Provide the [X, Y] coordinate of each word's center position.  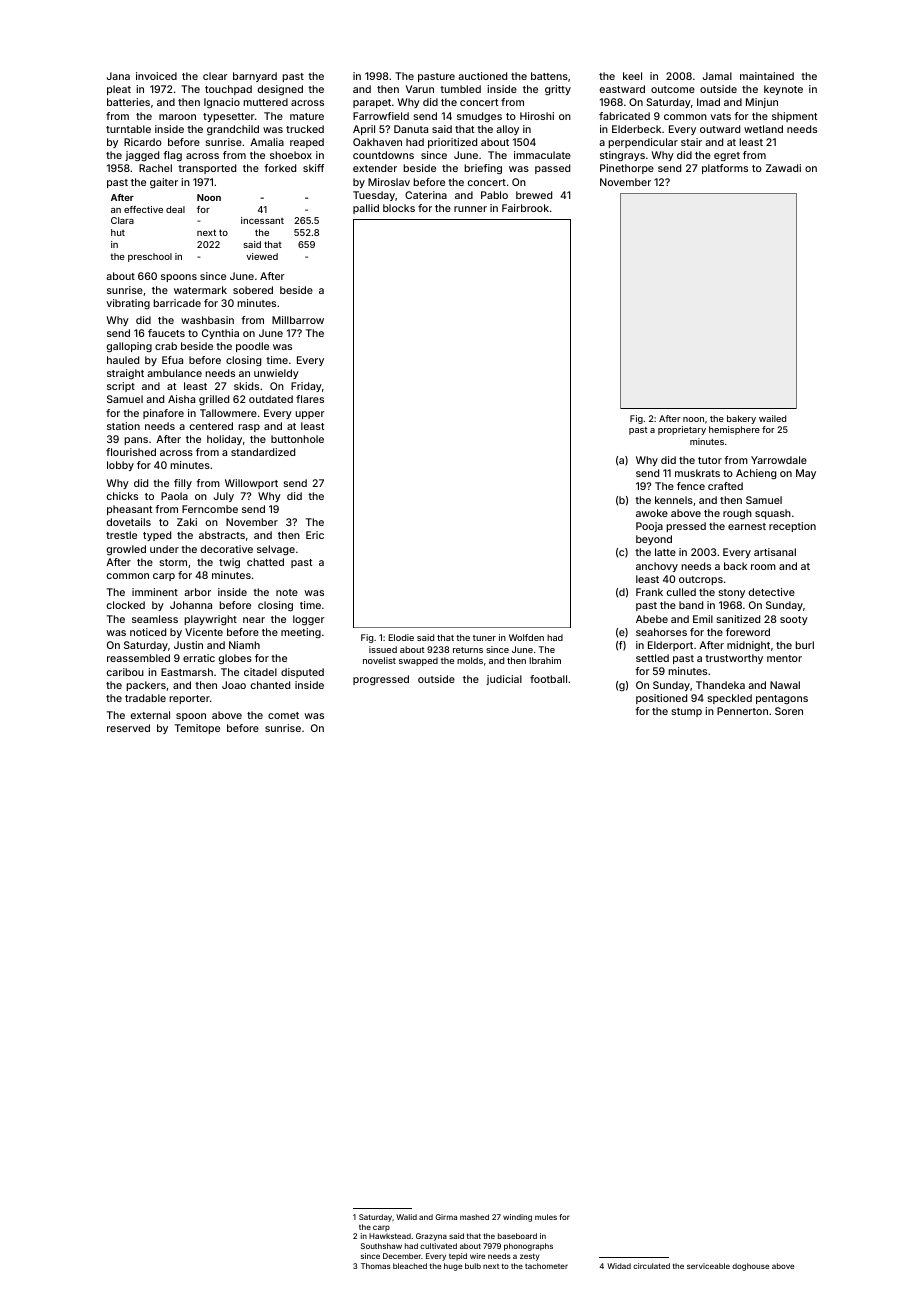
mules [546, 1217]
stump [687, 712]
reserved [128, 728]
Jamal [717, 76]
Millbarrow [298, 320]
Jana [118, 76]
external [150, 715]
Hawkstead [390, 1236]
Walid [406, 1217]
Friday [306, 387]
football [548, 679]
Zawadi [783, 168]
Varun [420, 89]
